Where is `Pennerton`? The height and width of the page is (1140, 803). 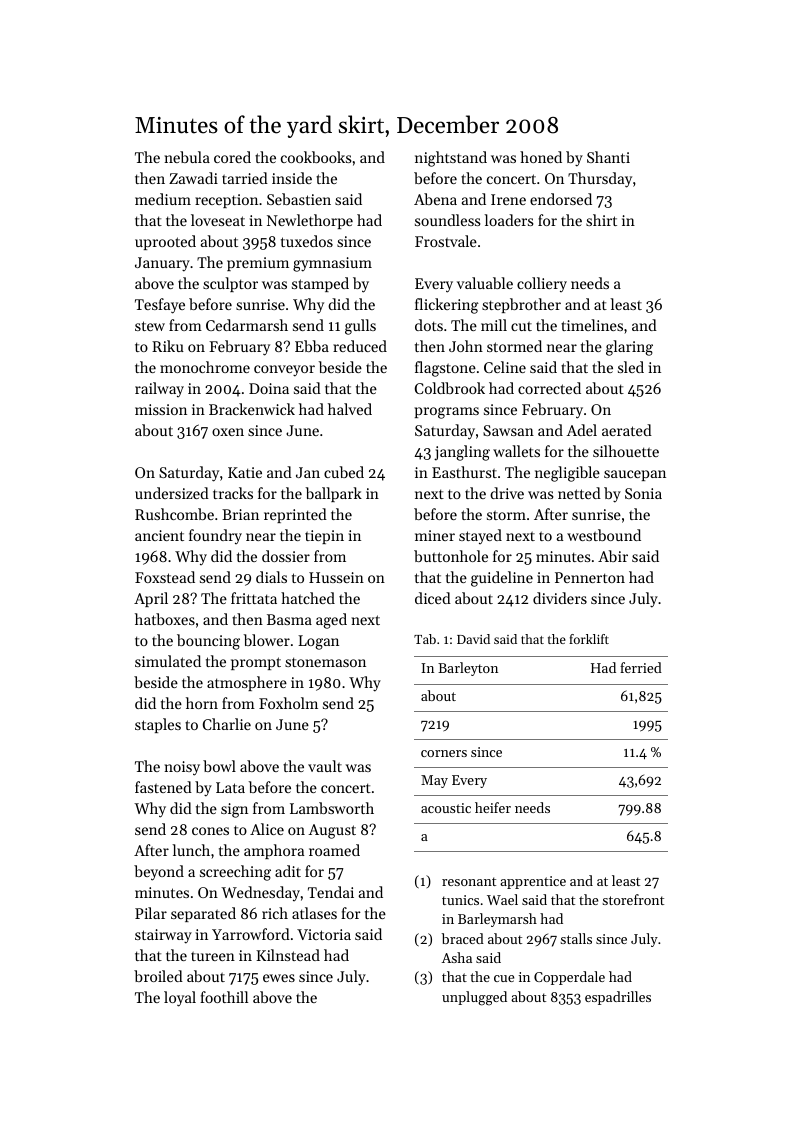
Pennerton is located at coordinates (590, 577).
